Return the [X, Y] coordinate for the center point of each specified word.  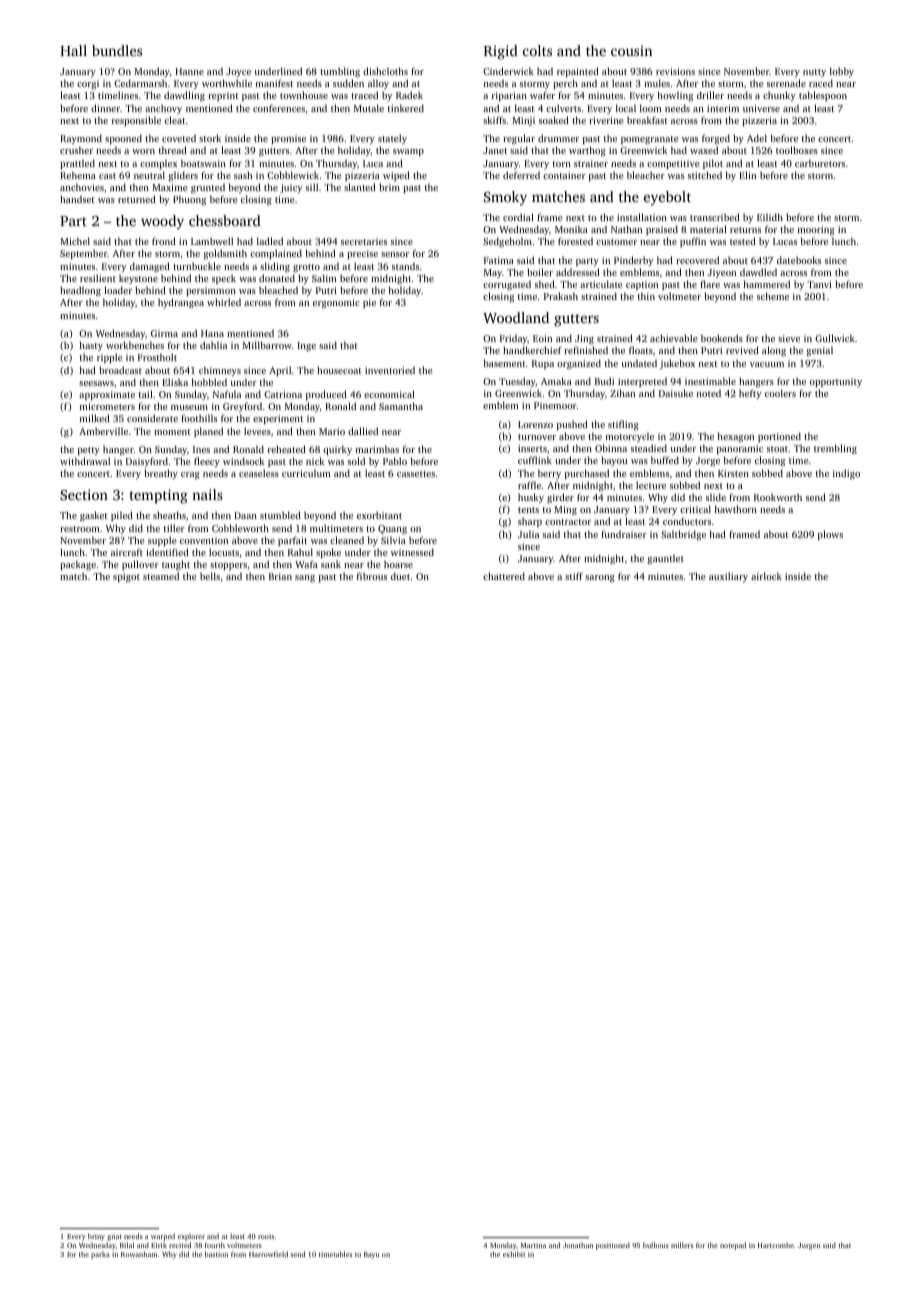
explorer [191, 1237]
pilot [713, 164]
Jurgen [809, 1246]
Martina [533, 1245]
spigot [126, 578]
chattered [504, 576]
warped [163, 1237]
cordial [518, 217]
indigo [846, 474]
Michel [75, 241]
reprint [223, 96]
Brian [280, 576]
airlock [766, 576]
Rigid [501, 52]
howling [675, 96]
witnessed [412, 552]
